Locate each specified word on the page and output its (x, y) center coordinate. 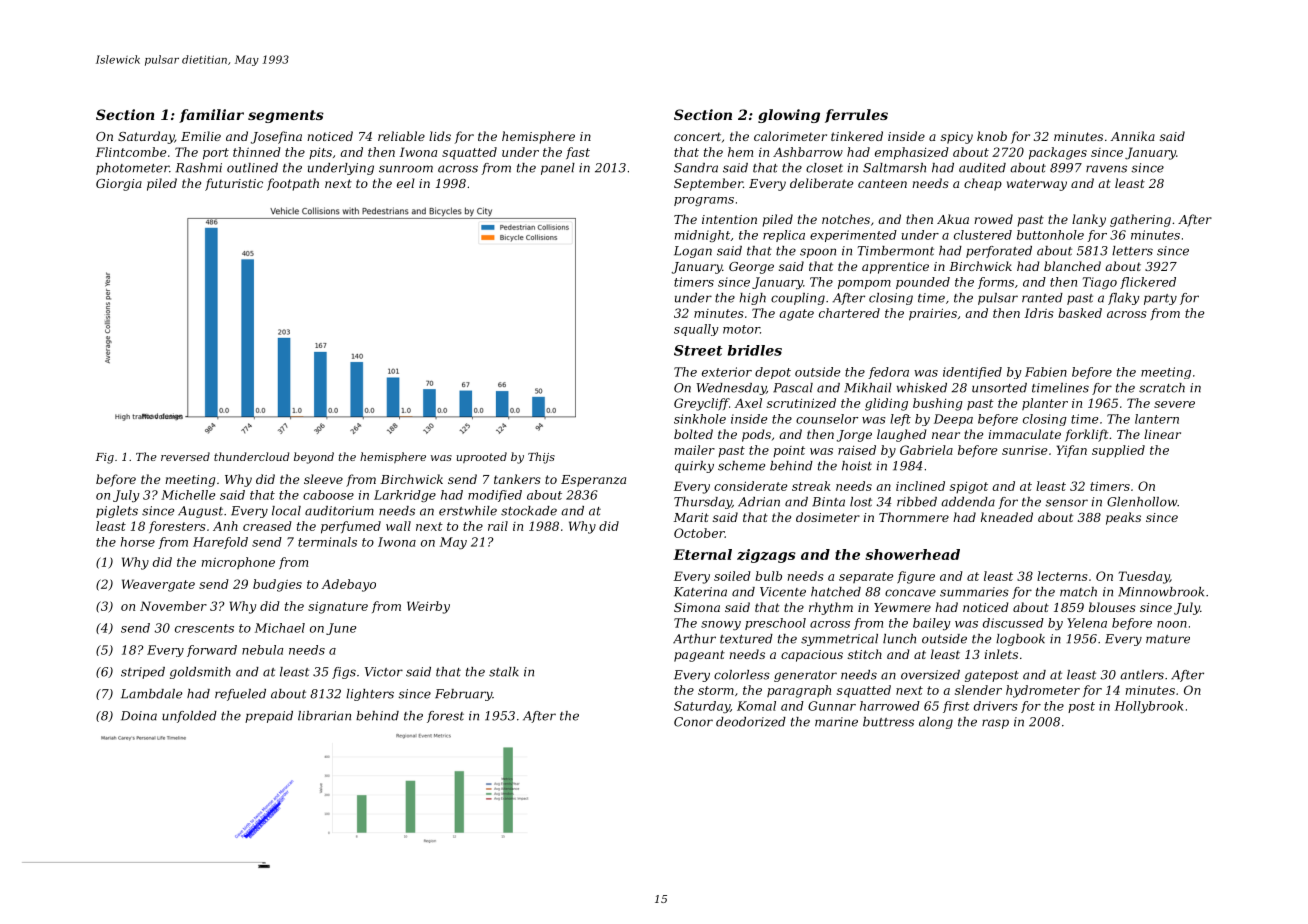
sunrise (1024, 450)
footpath (293, 184)
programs (704, 201)
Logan (693, 252)
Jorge (854, 436)
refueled (240, 695)
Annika (1132, 136)
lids (440, 136)
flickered (1148, 283)
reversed (185, 456)
